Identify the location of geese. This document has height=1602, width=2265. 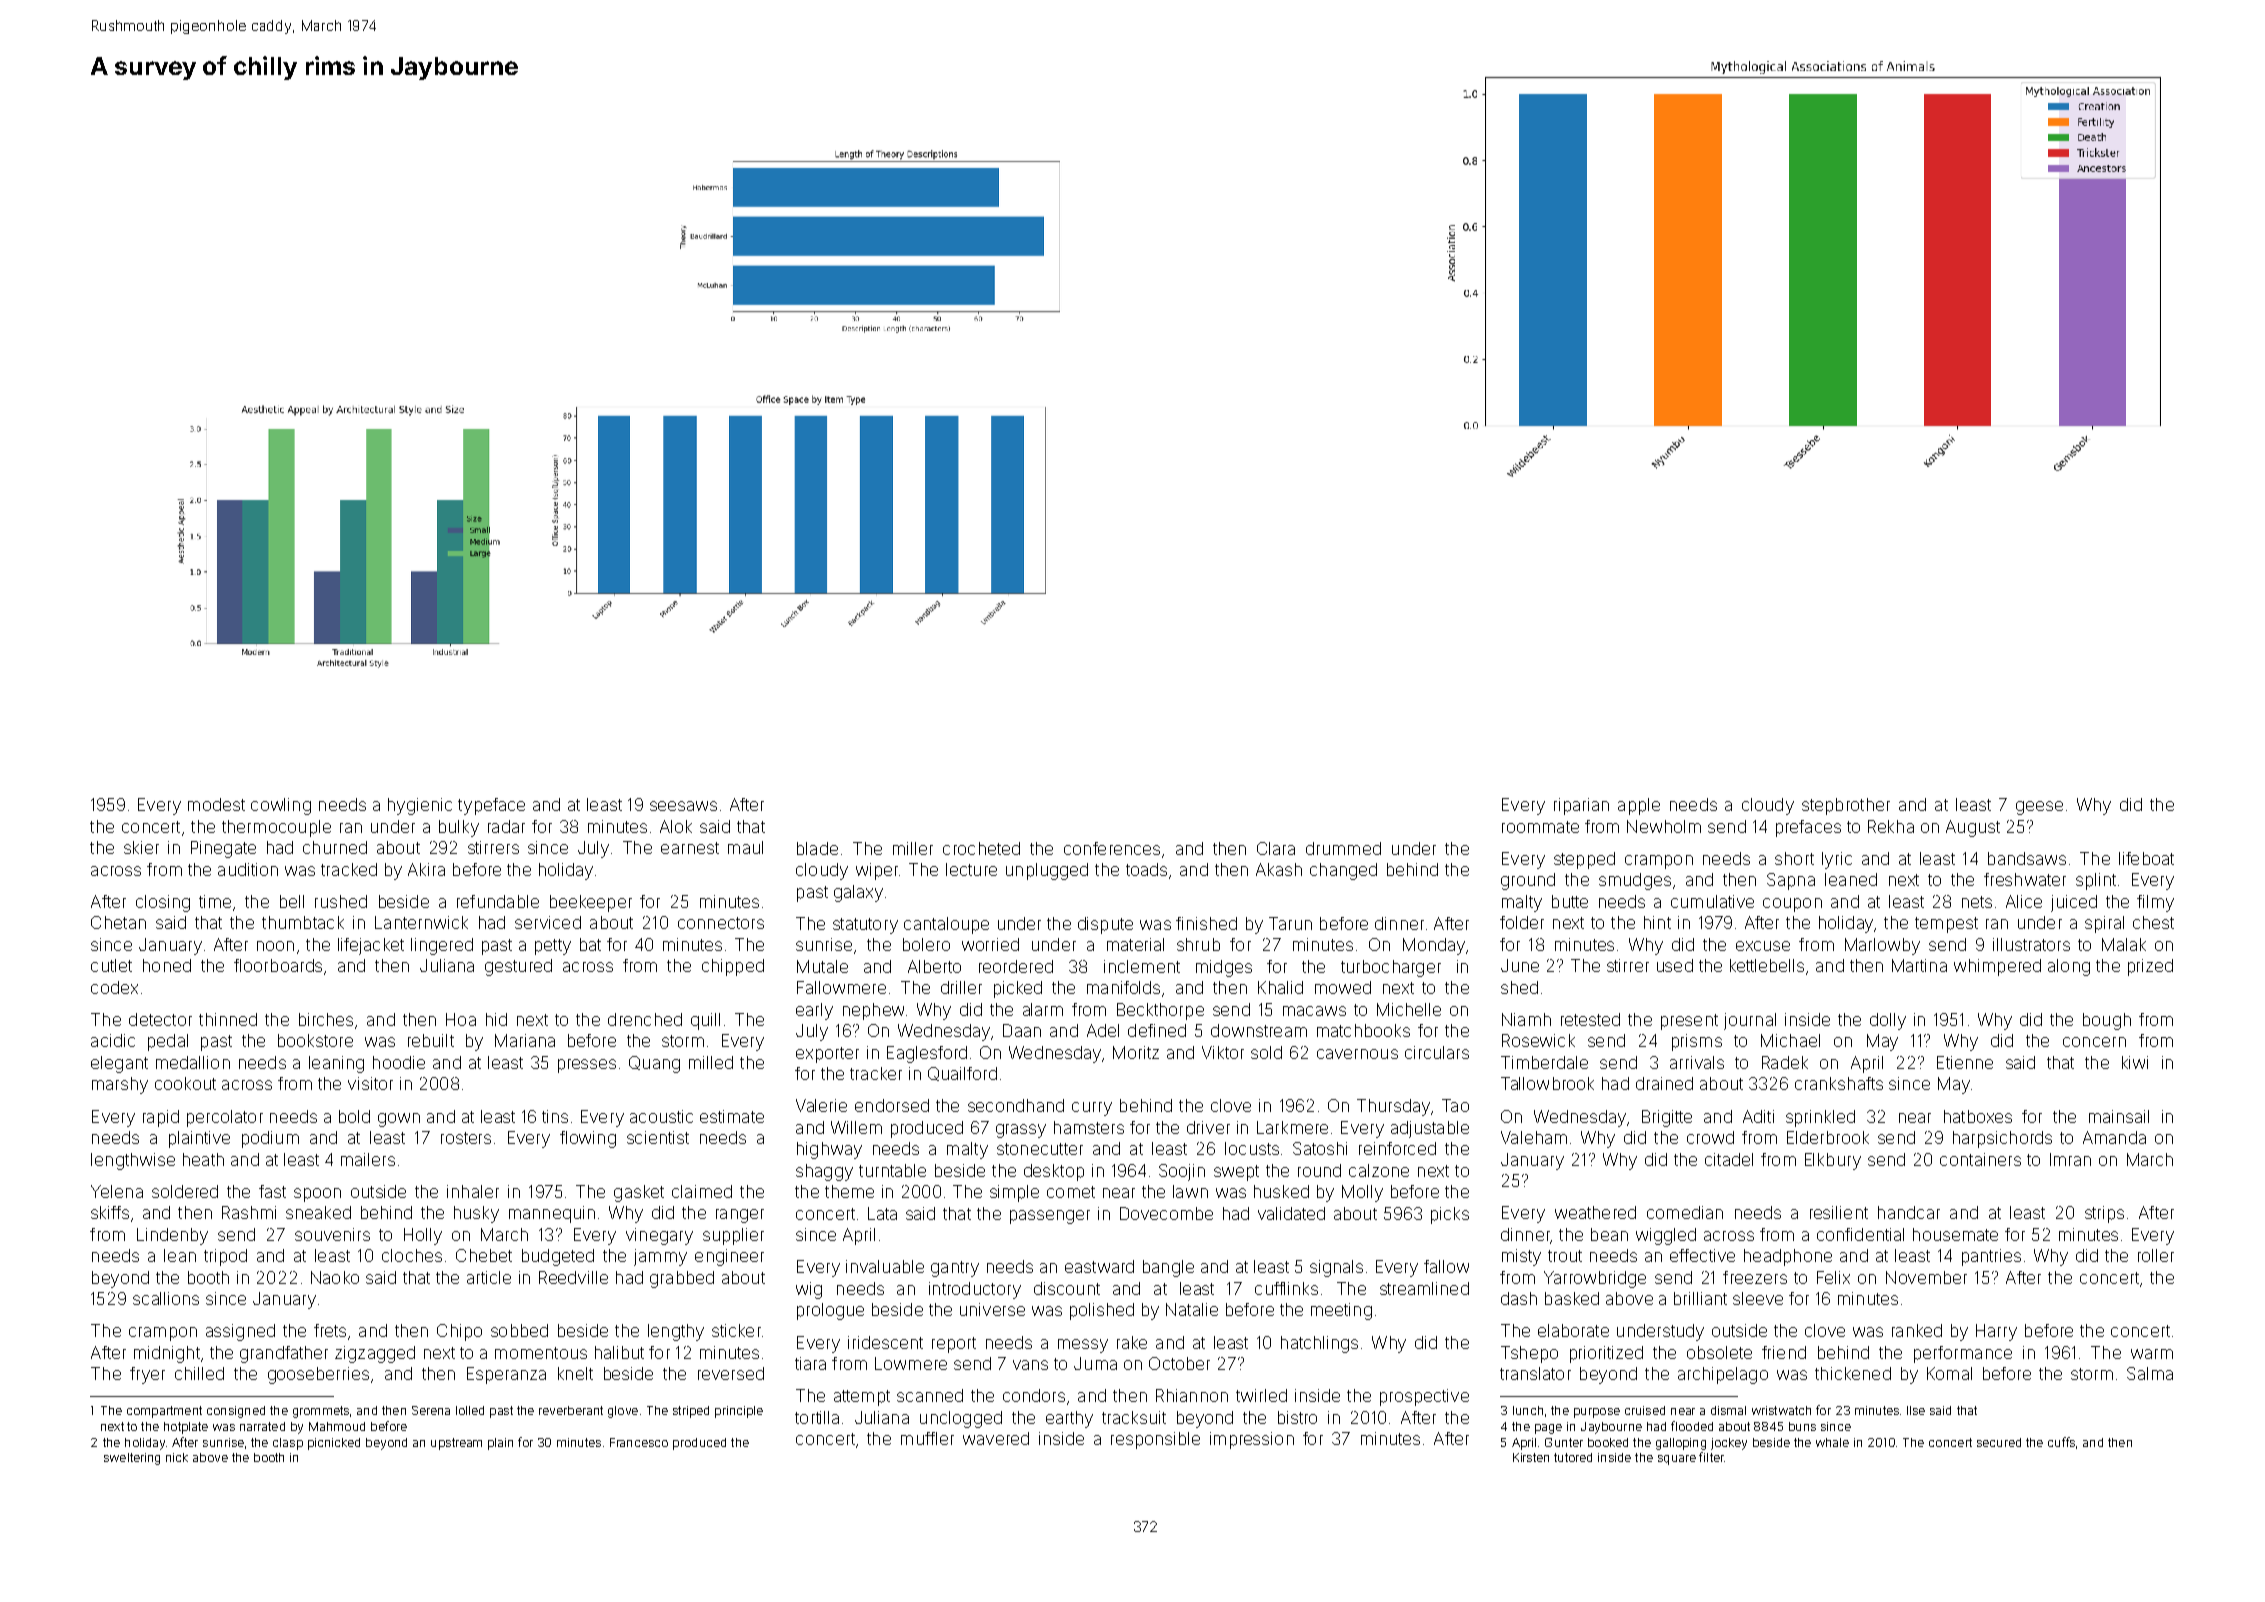
(2039, 808).
